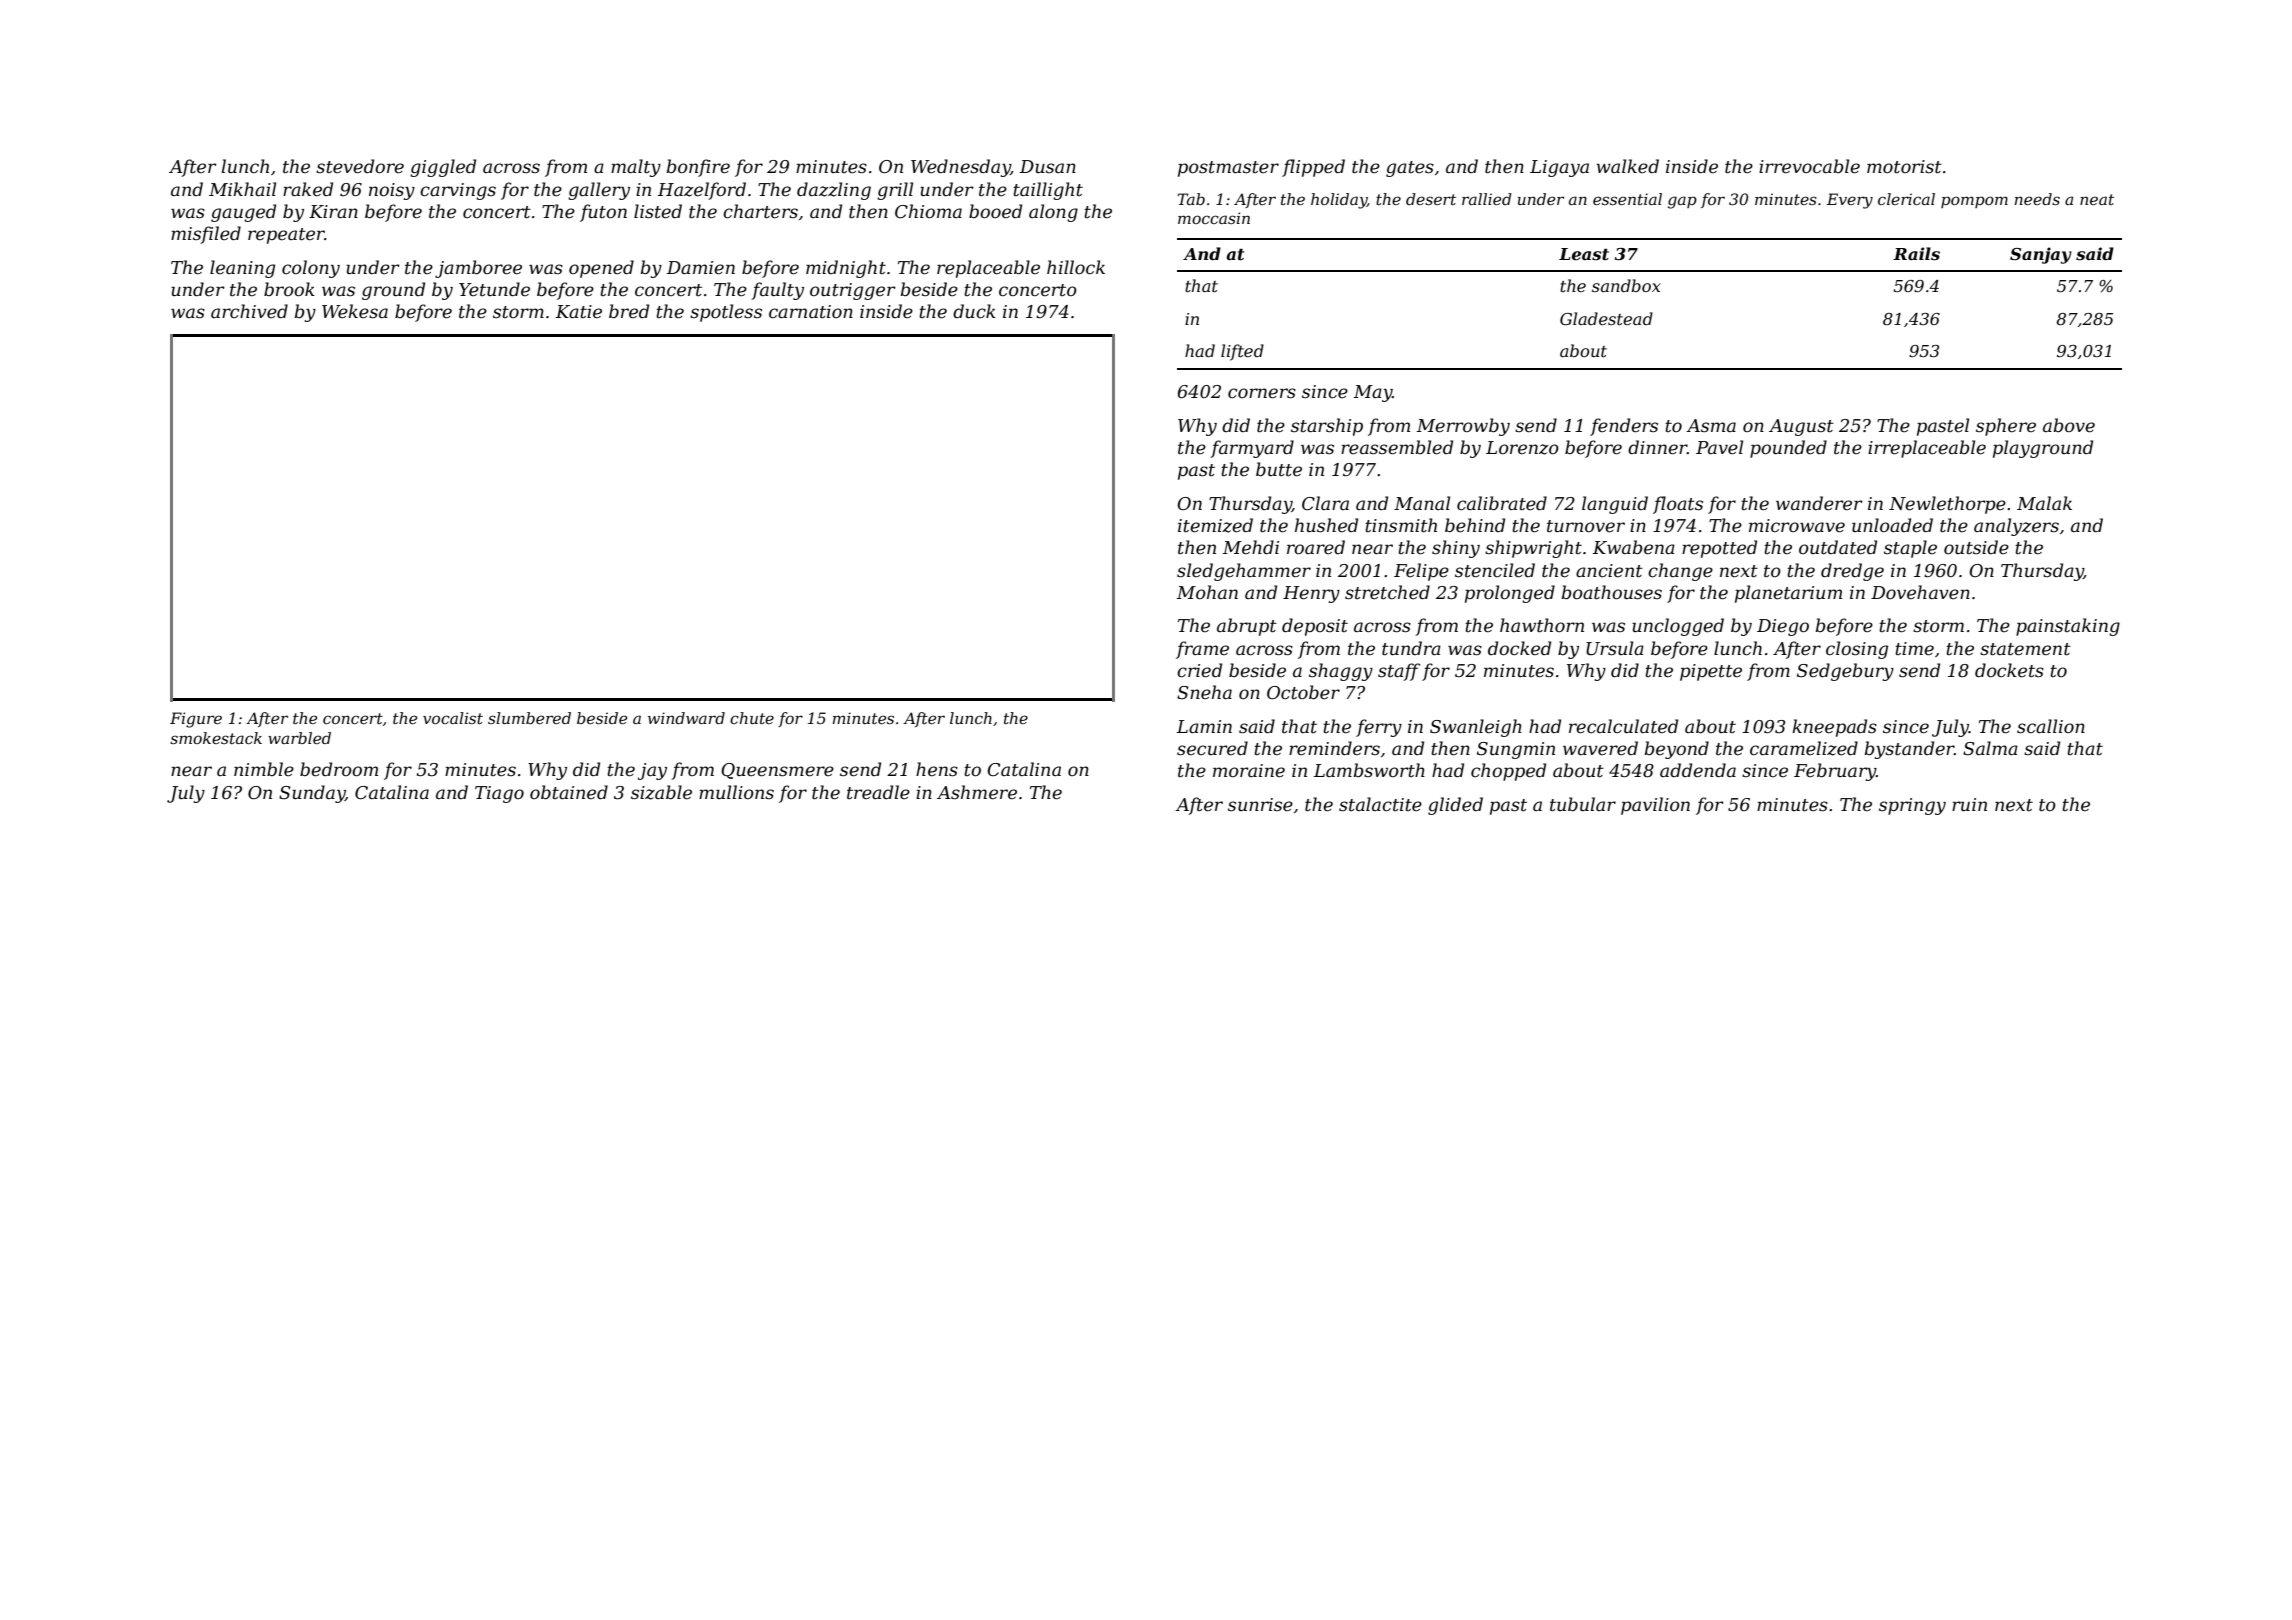  What do you see at coordinates (1380, 804) in the image?
I see `stalactite` at bounding box center [1380, 804].
